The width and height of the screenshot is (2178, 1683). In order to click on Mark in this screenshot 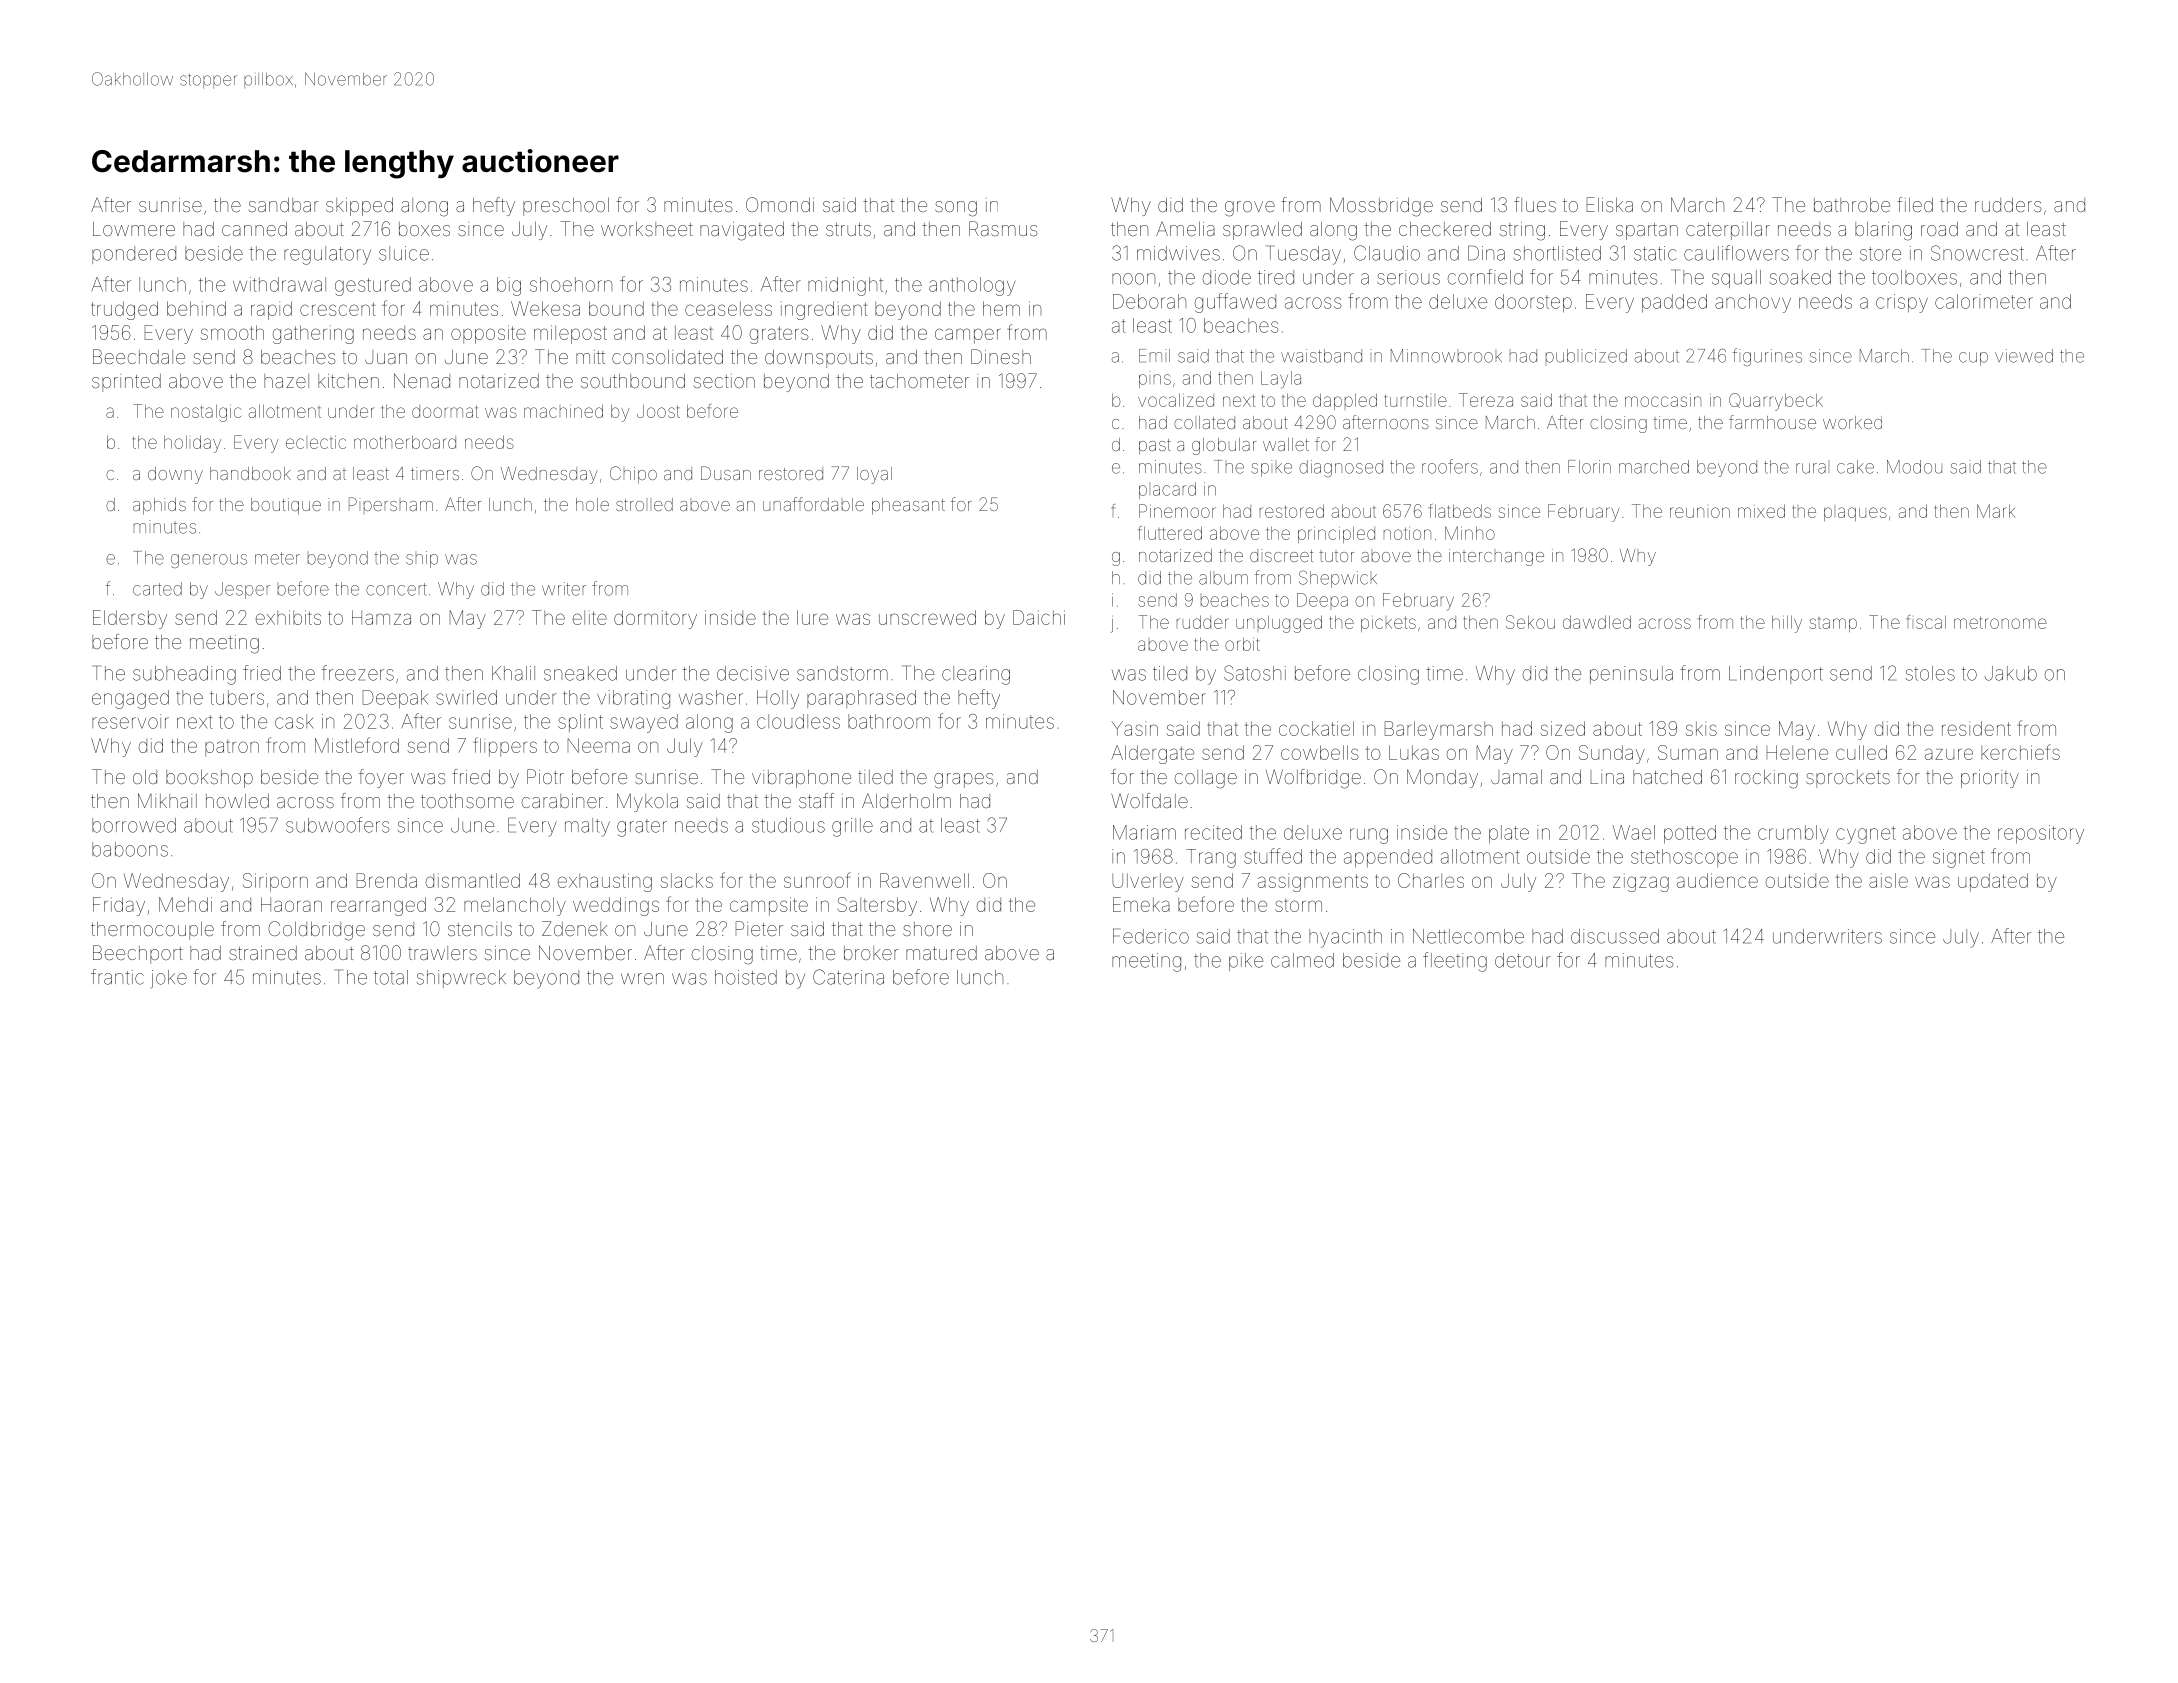, I will do `click(1996, 511)`.
